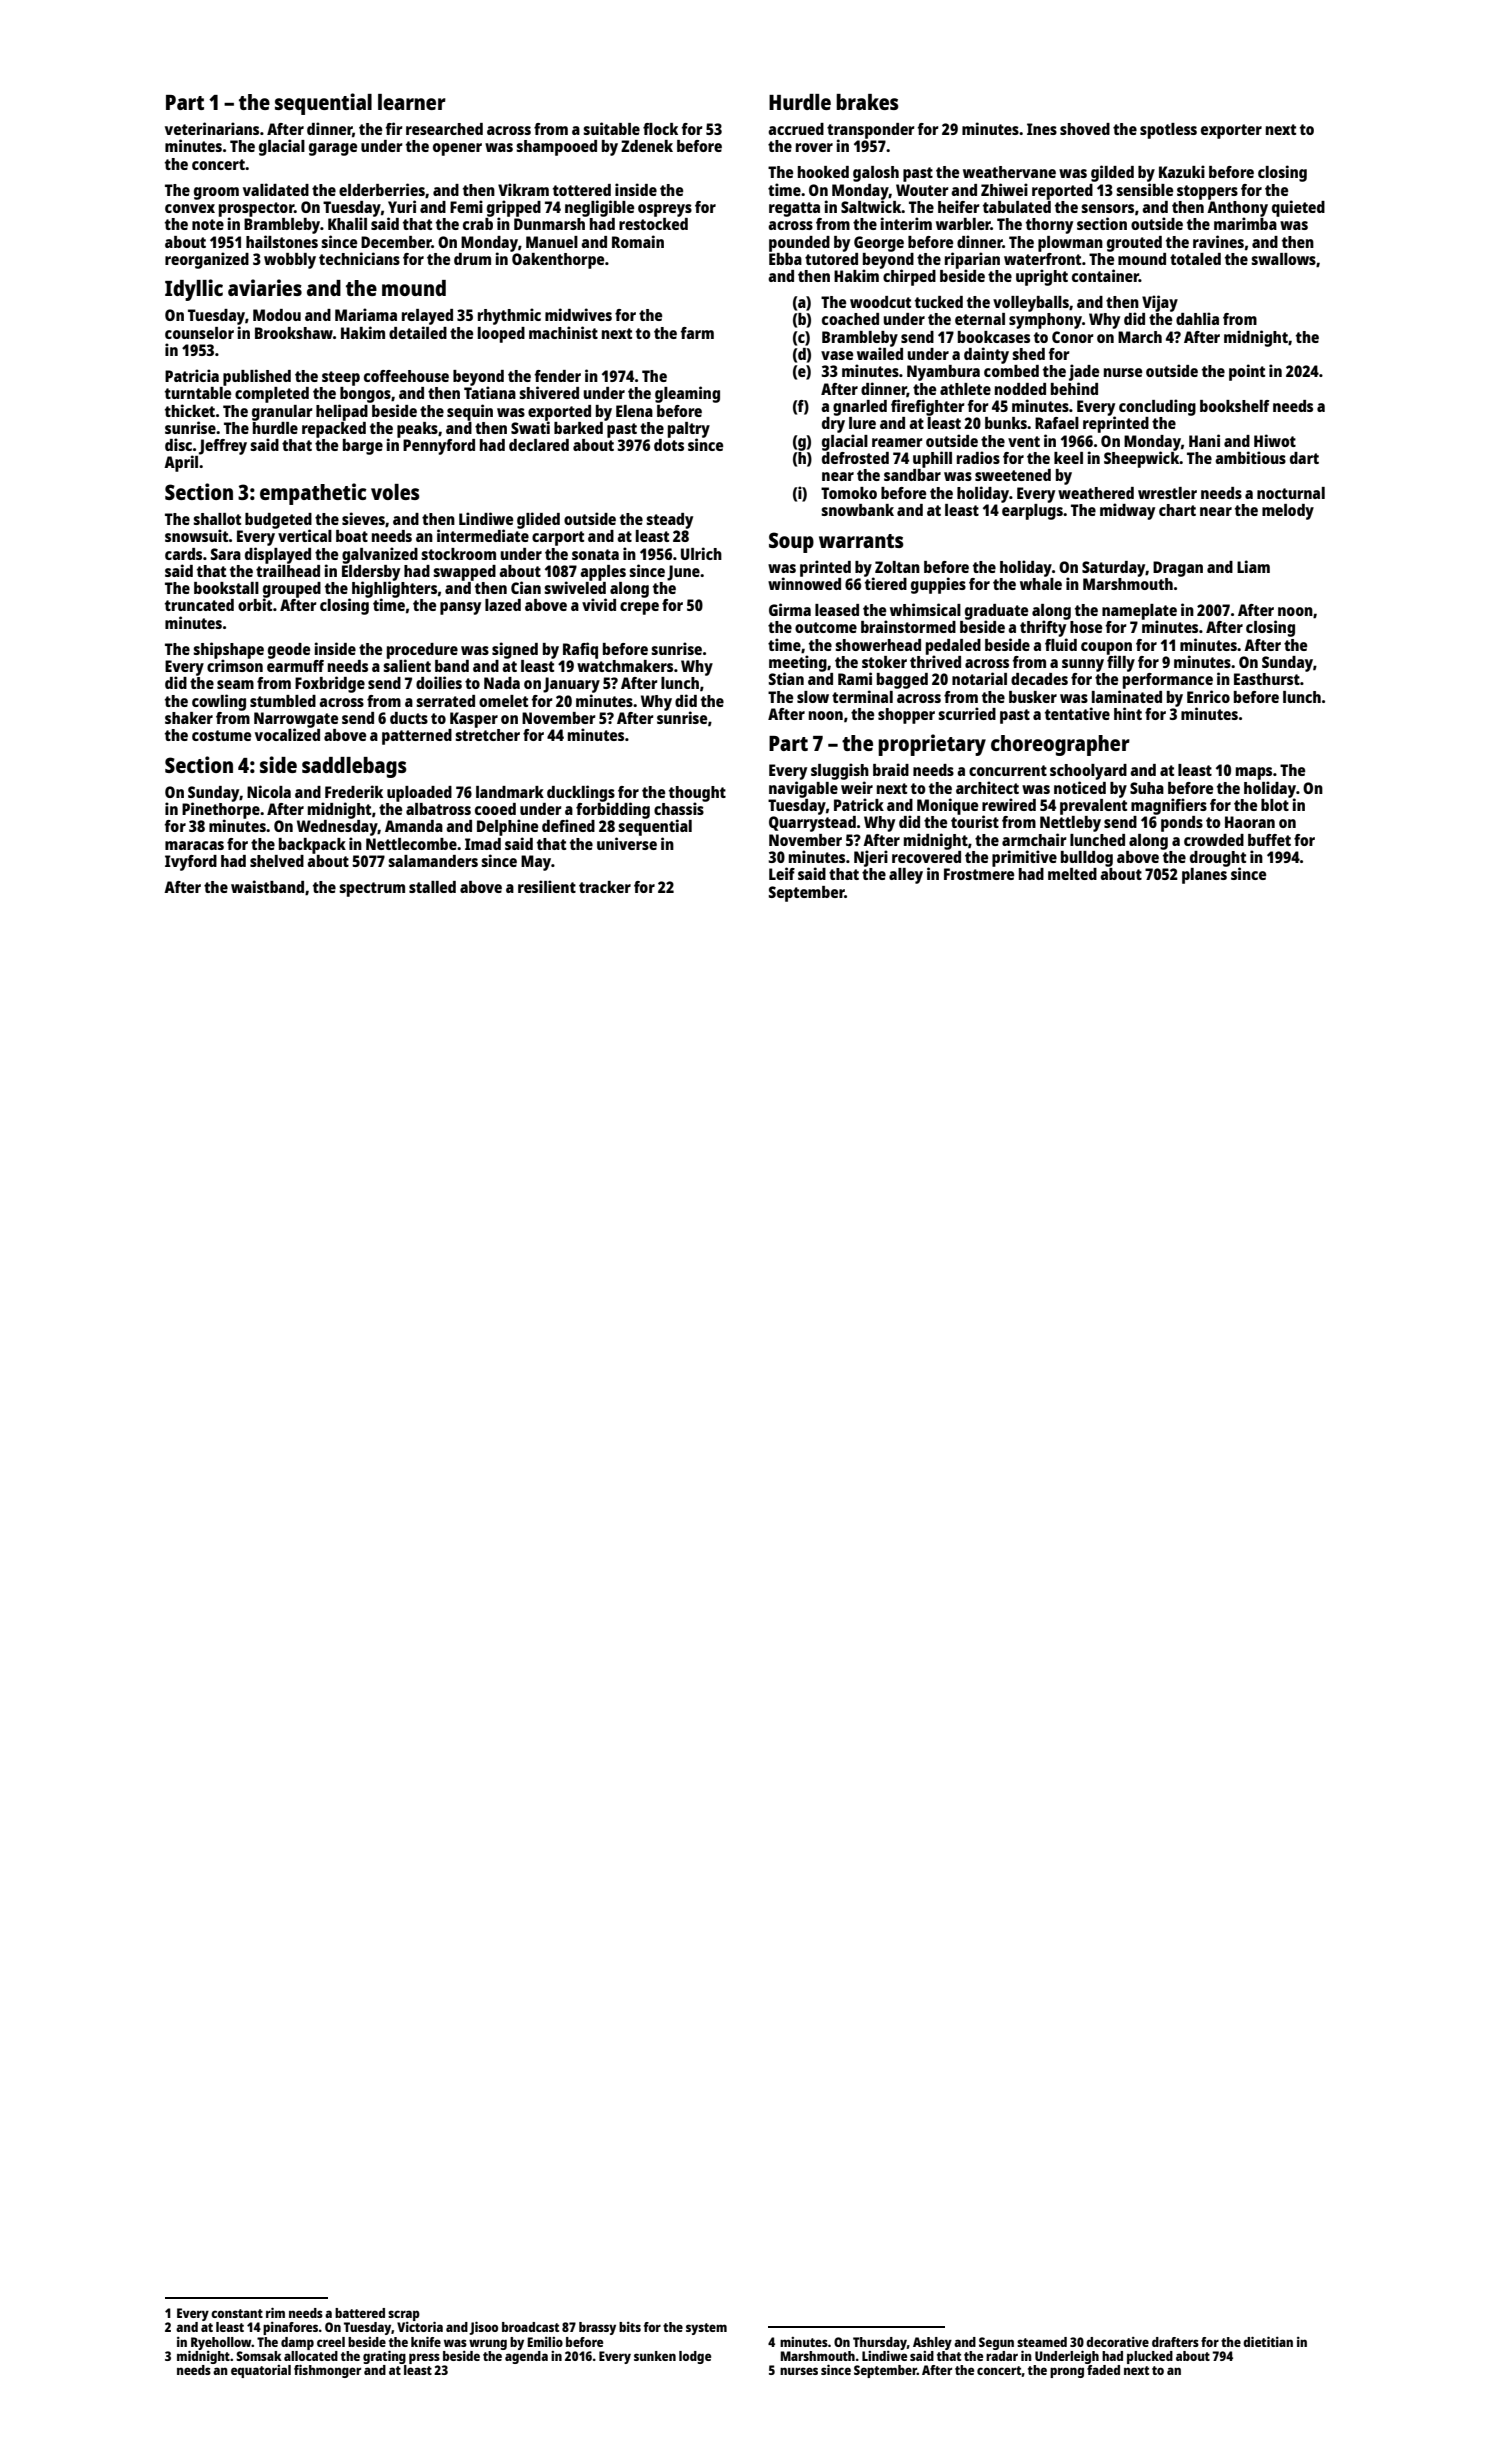 Image resolution: width=1496 pixels, height=2464 pixels. I want to click on faded, so click(1103, 2370).
